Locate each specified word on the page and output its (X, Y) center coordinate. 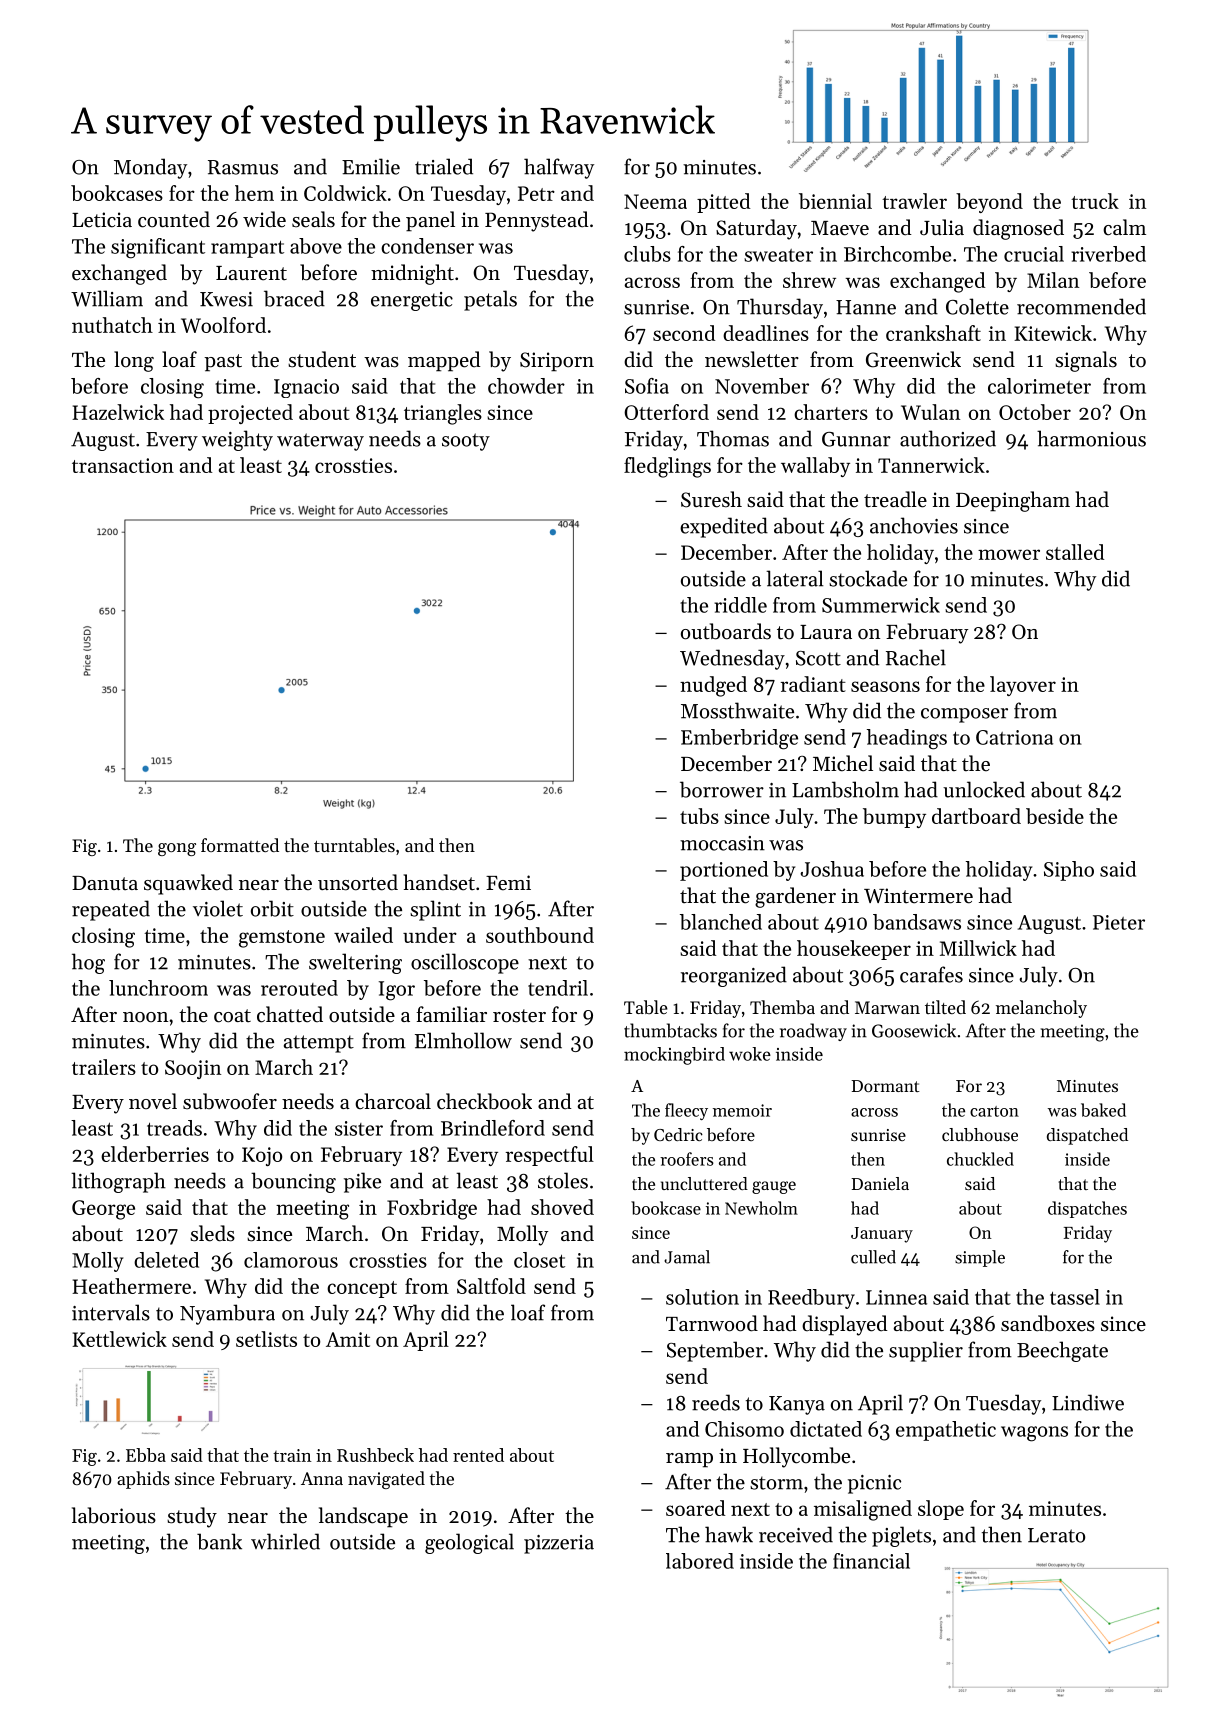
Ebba (146, 1455)
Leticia (102, 220)
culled (873, 1257)
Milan (1053, 280)
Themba (782, 1007)
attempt (319, 1044)
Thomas (733, 438)
